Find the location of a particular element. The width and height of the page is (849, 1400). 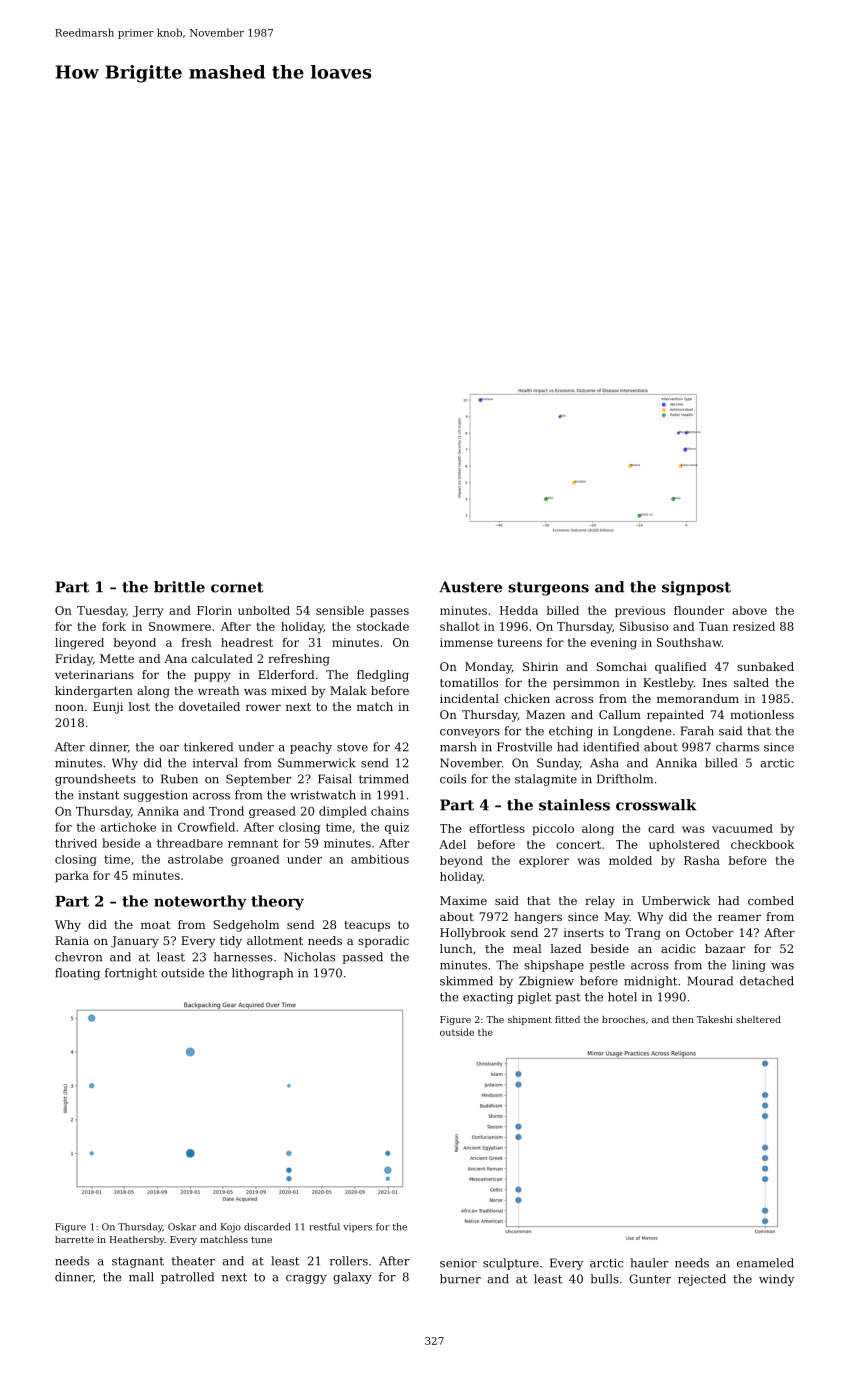

patrolled is located at coordinates (187, 1278).
